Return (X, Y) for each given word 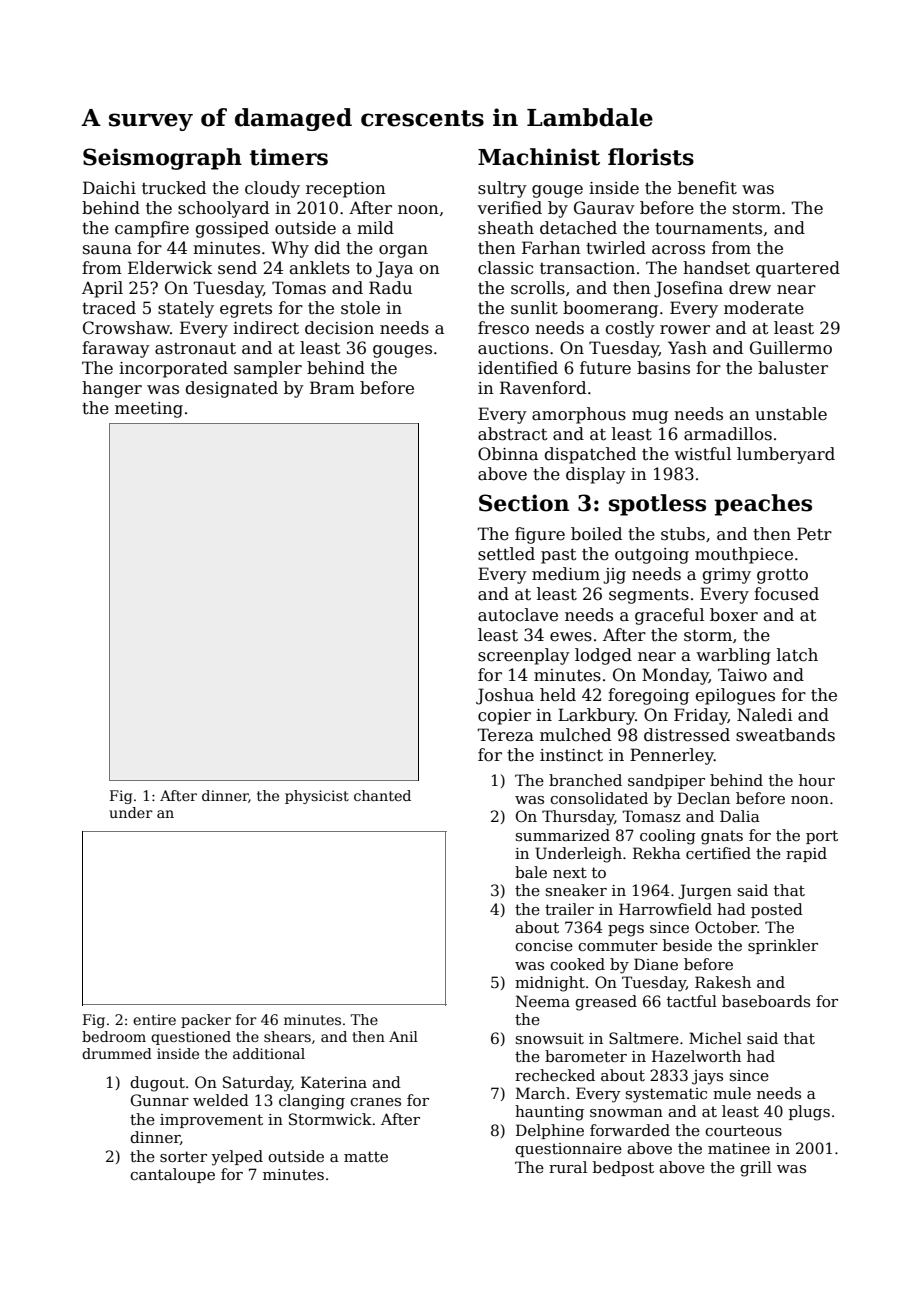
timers (289, 157)
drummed (117, 1053)
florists (651, 157)
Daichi (109, 188)
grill (756, 1169)
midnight (550, 984)
